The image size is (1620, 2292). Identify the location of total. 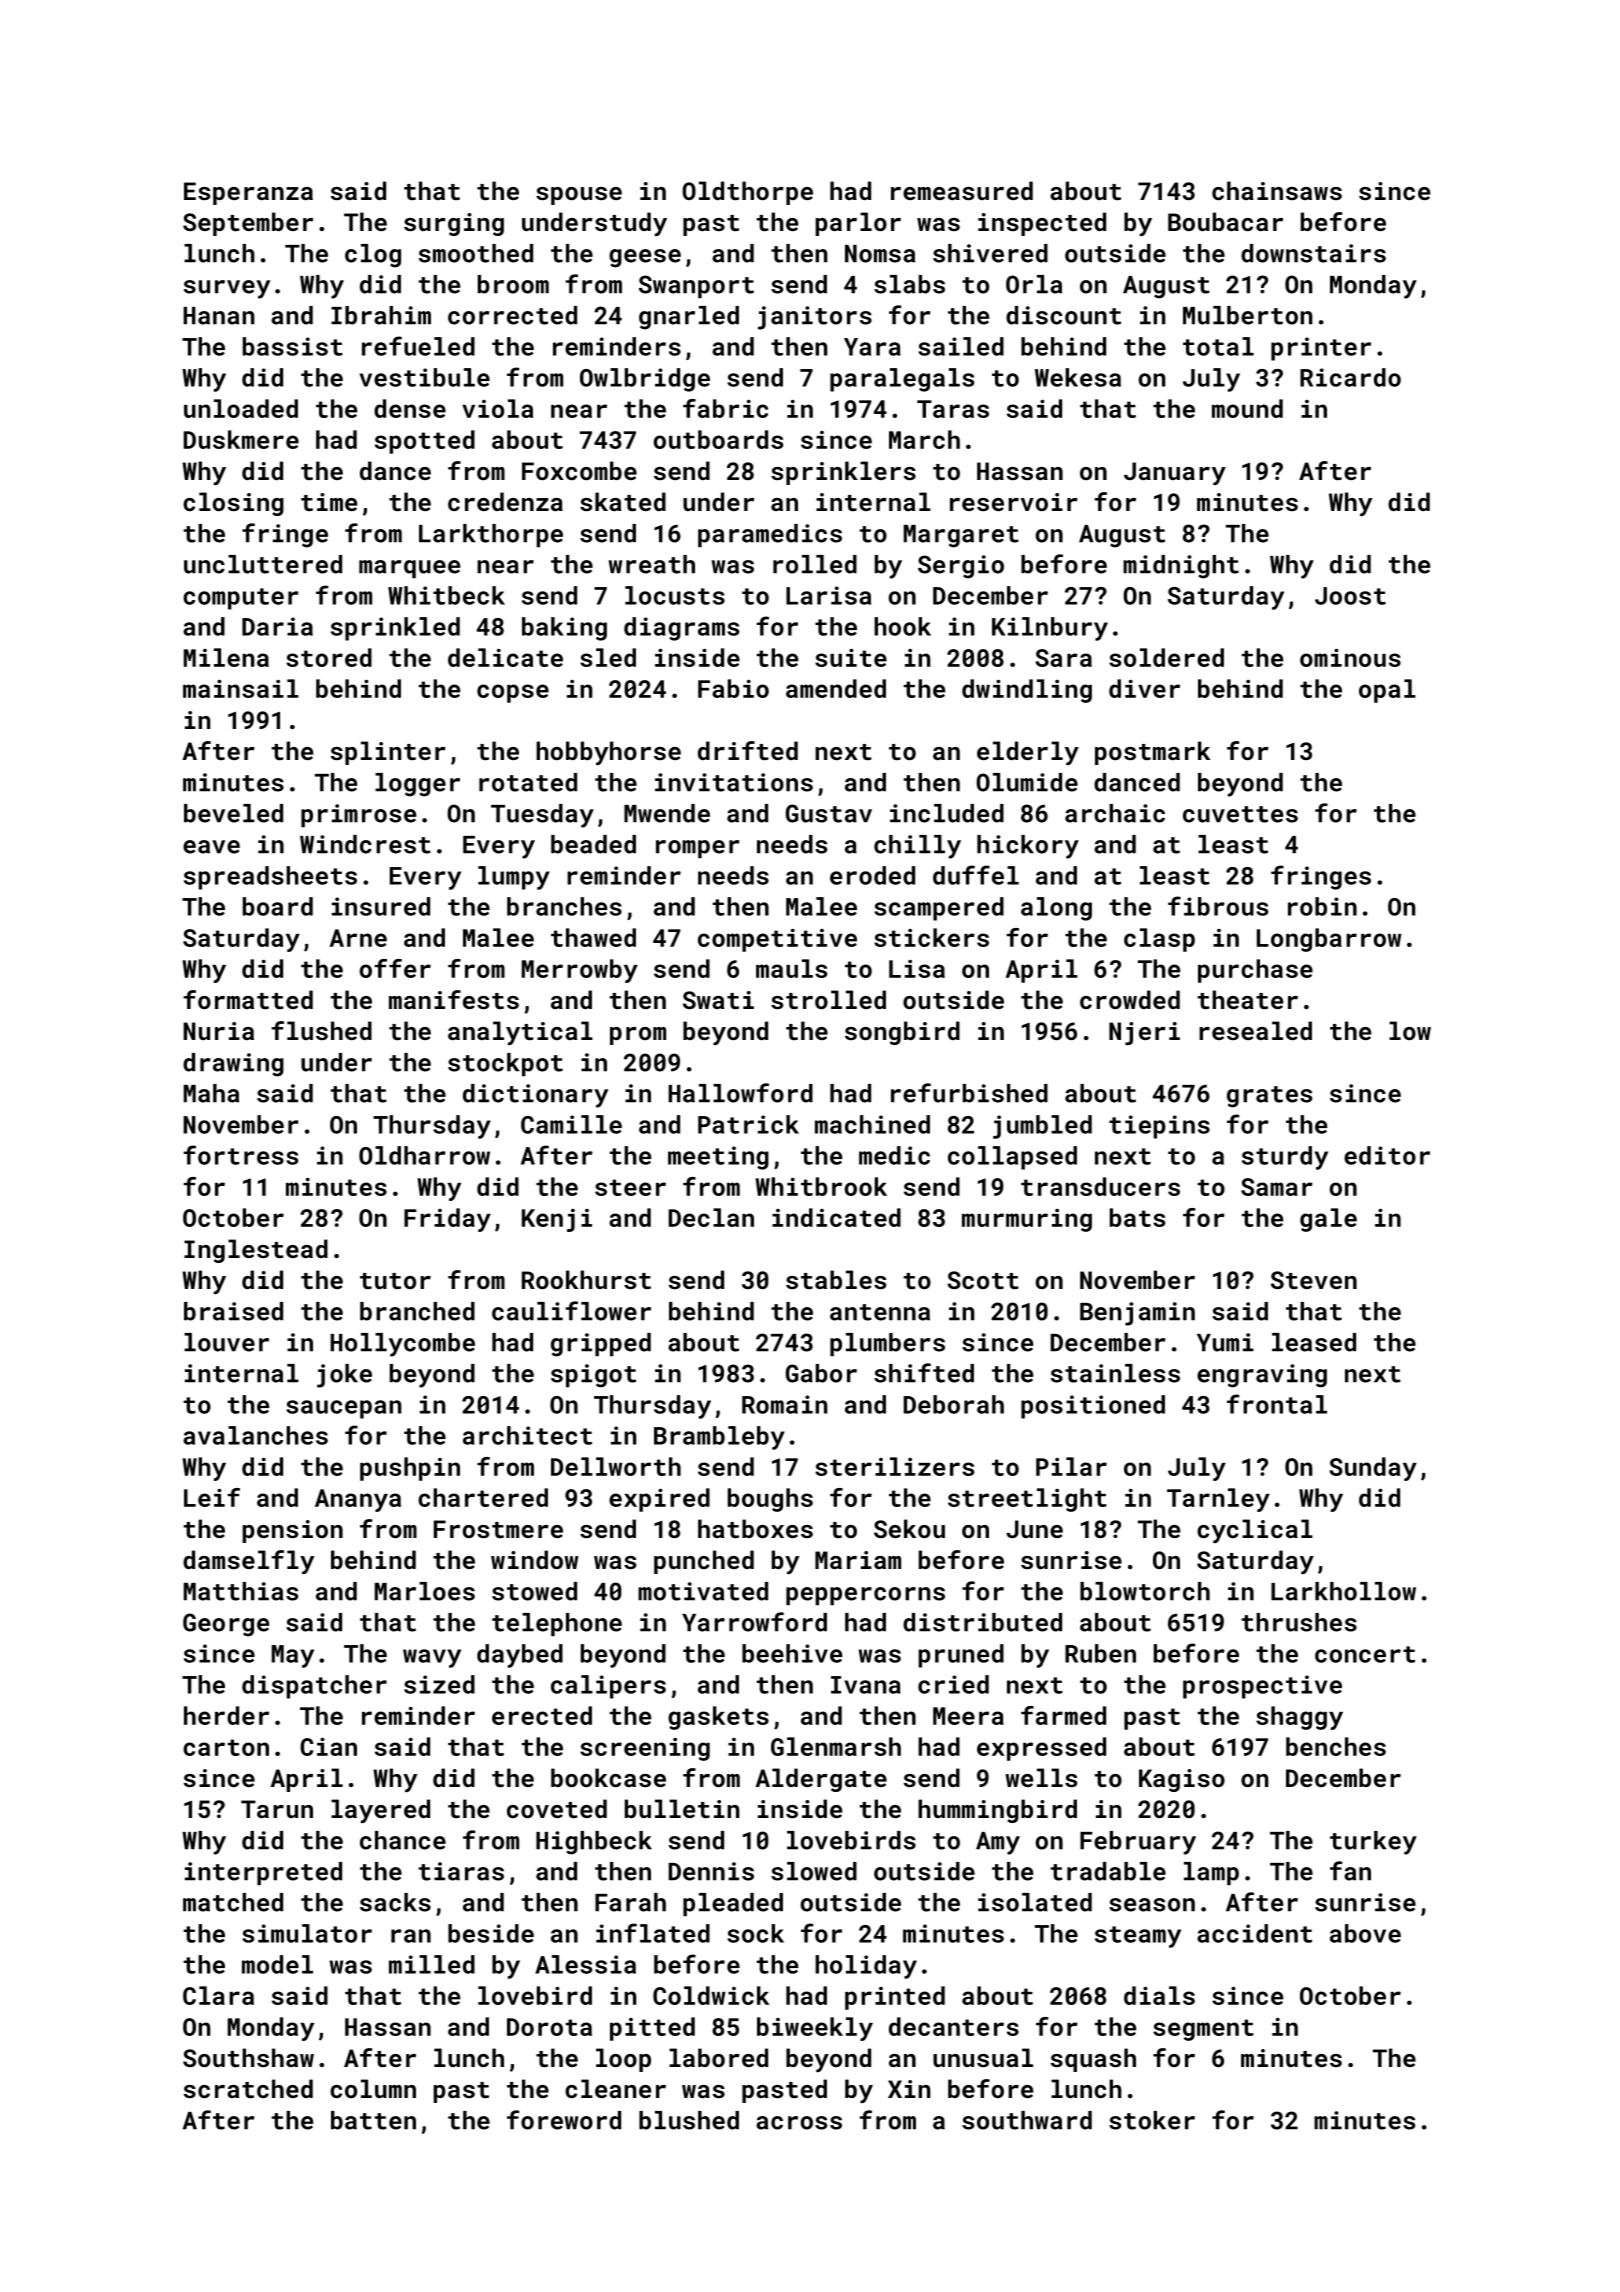
(1218, 346).
